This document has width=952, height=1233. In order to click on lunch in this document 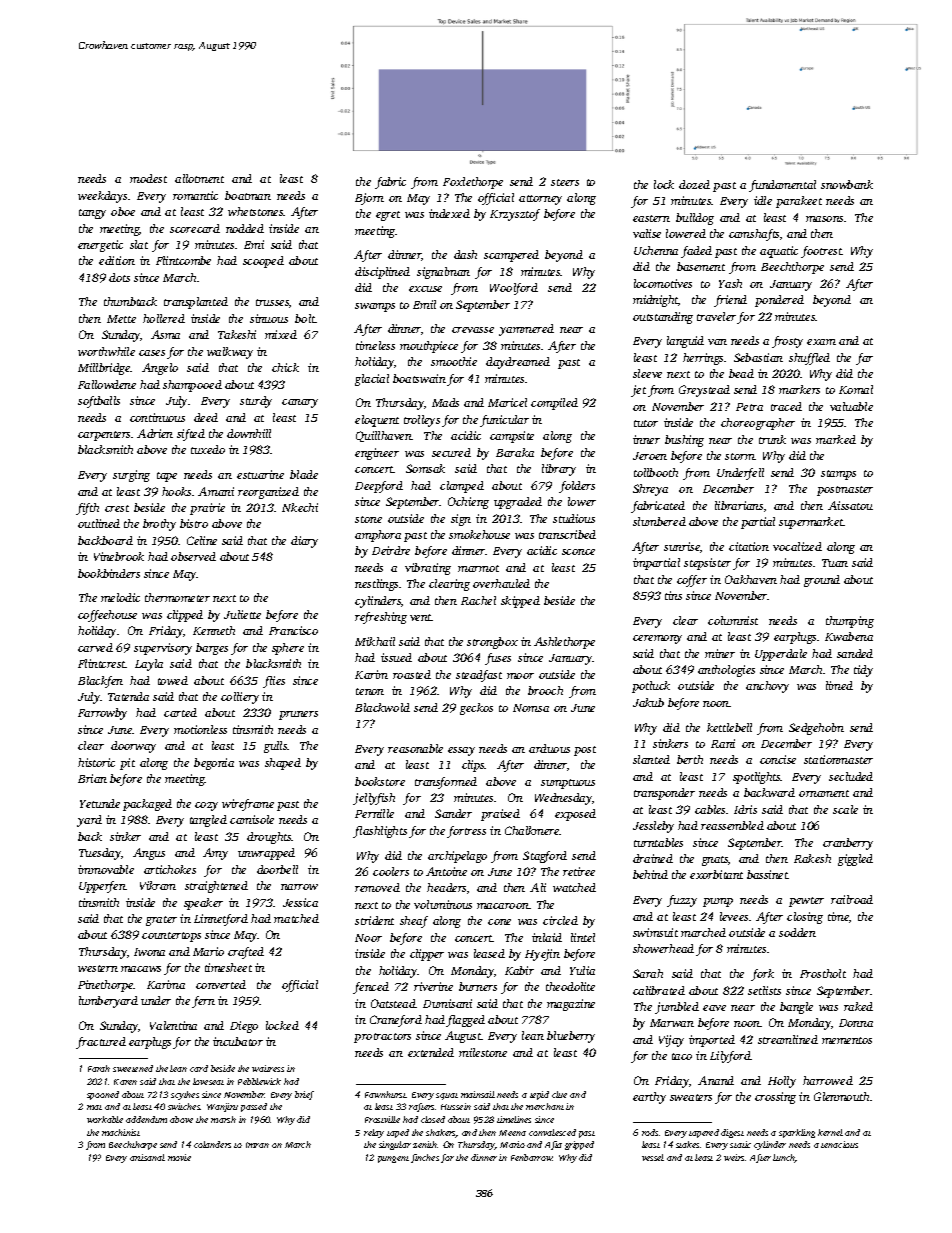, I will do `click(784, 1158)`.
